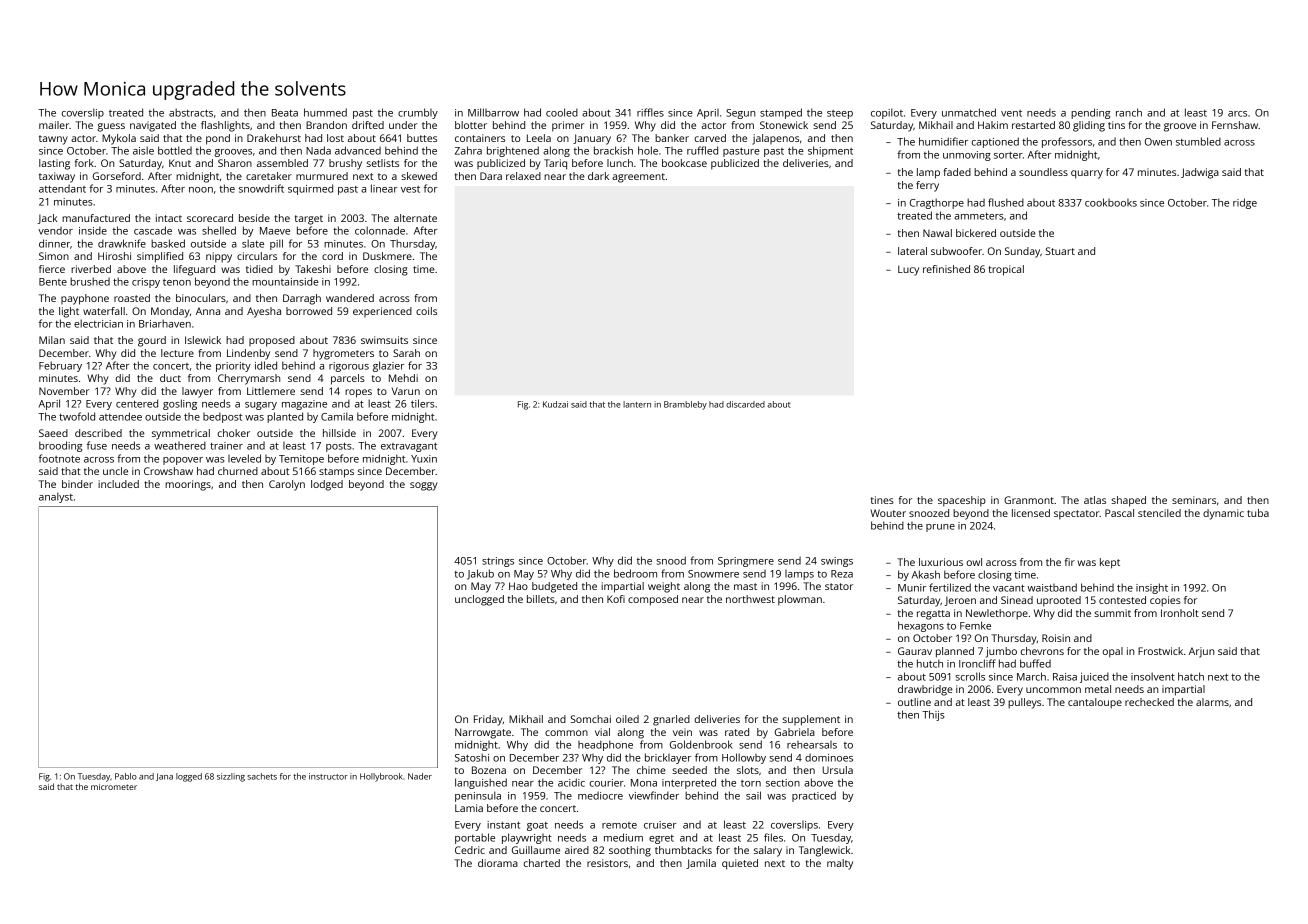 The width and height of the screenshot is (1308, 924). I want to click on Pablo, so click(126, 776).
